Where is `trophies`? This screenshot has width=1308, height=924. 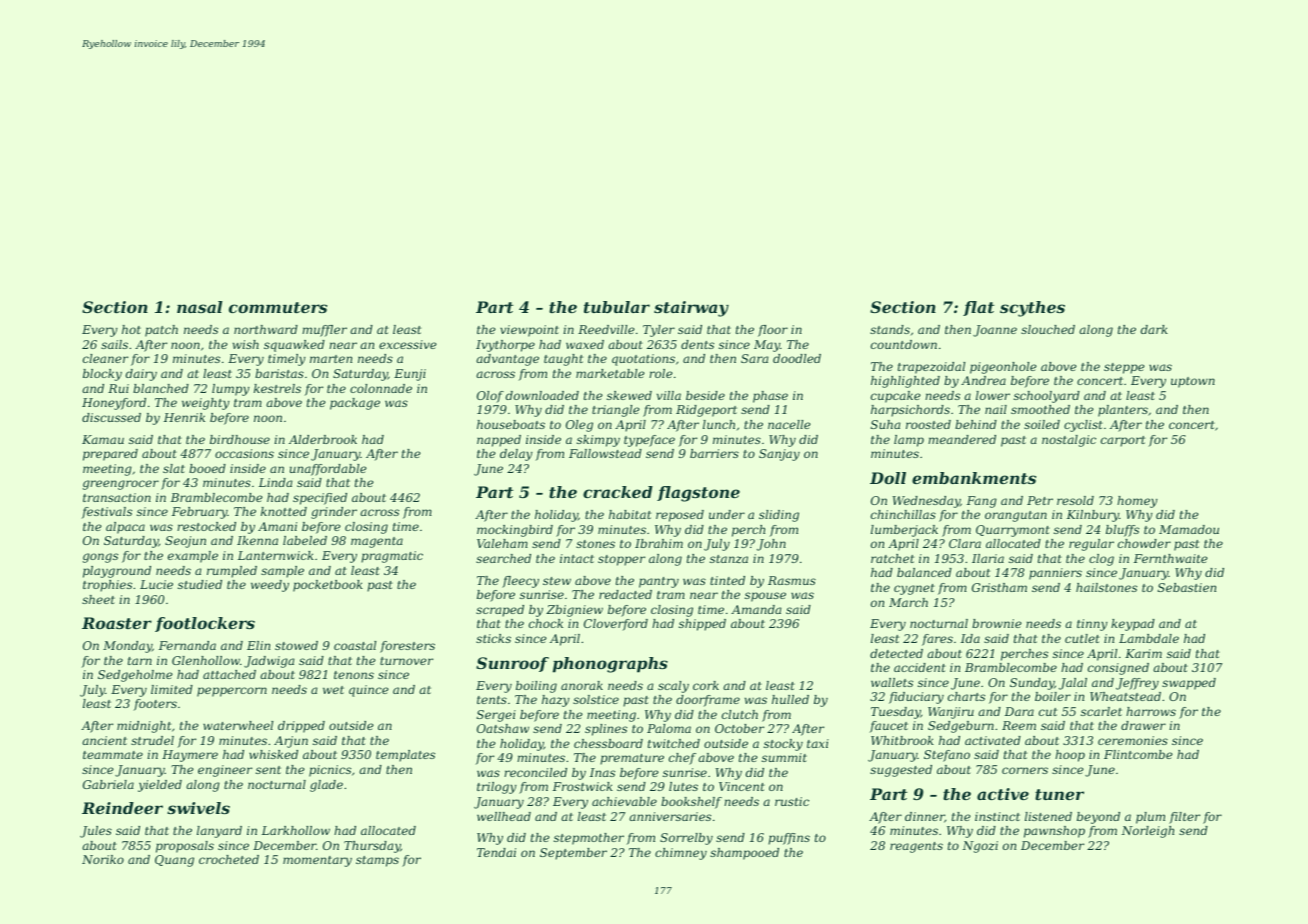
trophies is located at coordinates (107, 586).
